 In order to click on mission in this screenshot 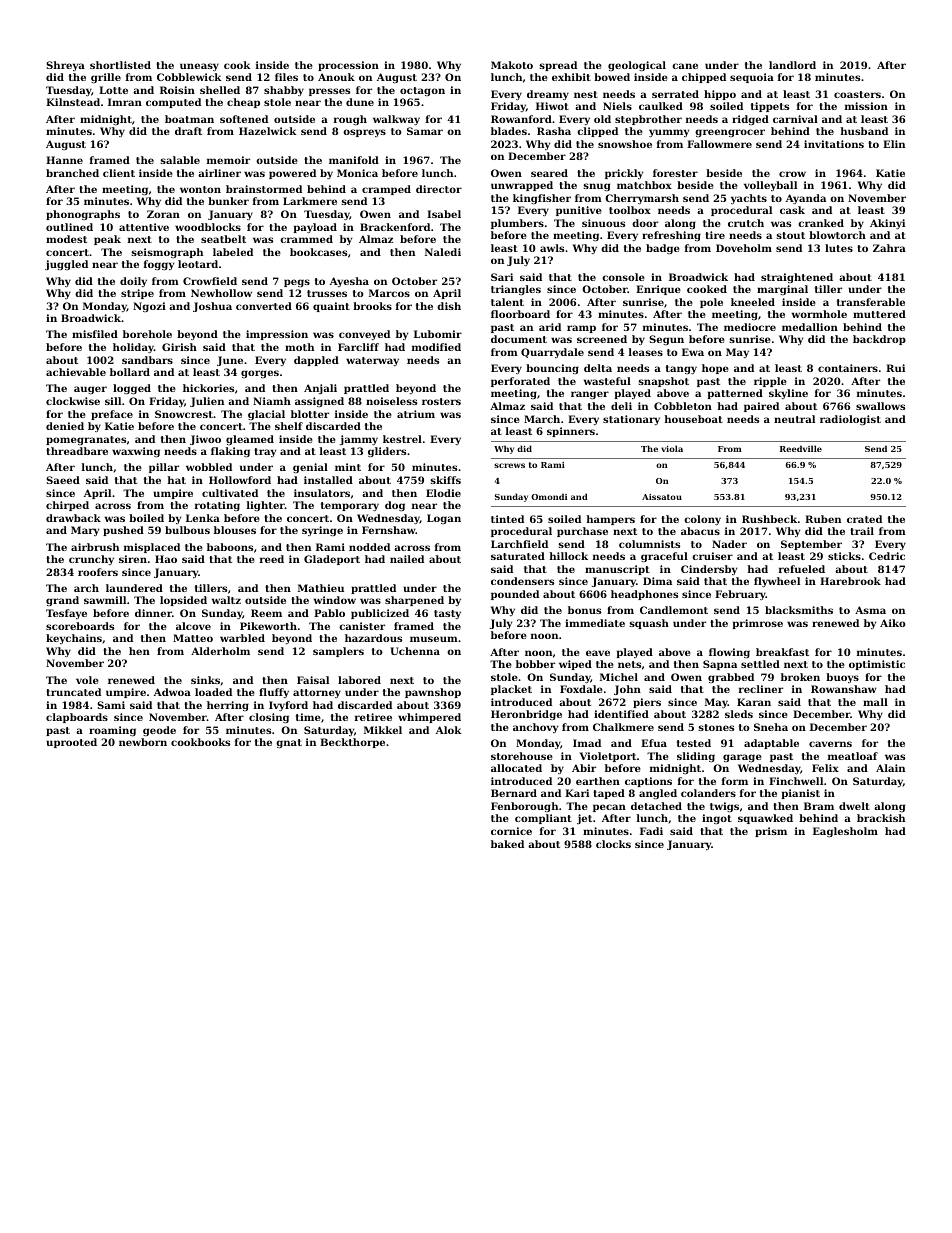, I will do `click(866, 106)`.
